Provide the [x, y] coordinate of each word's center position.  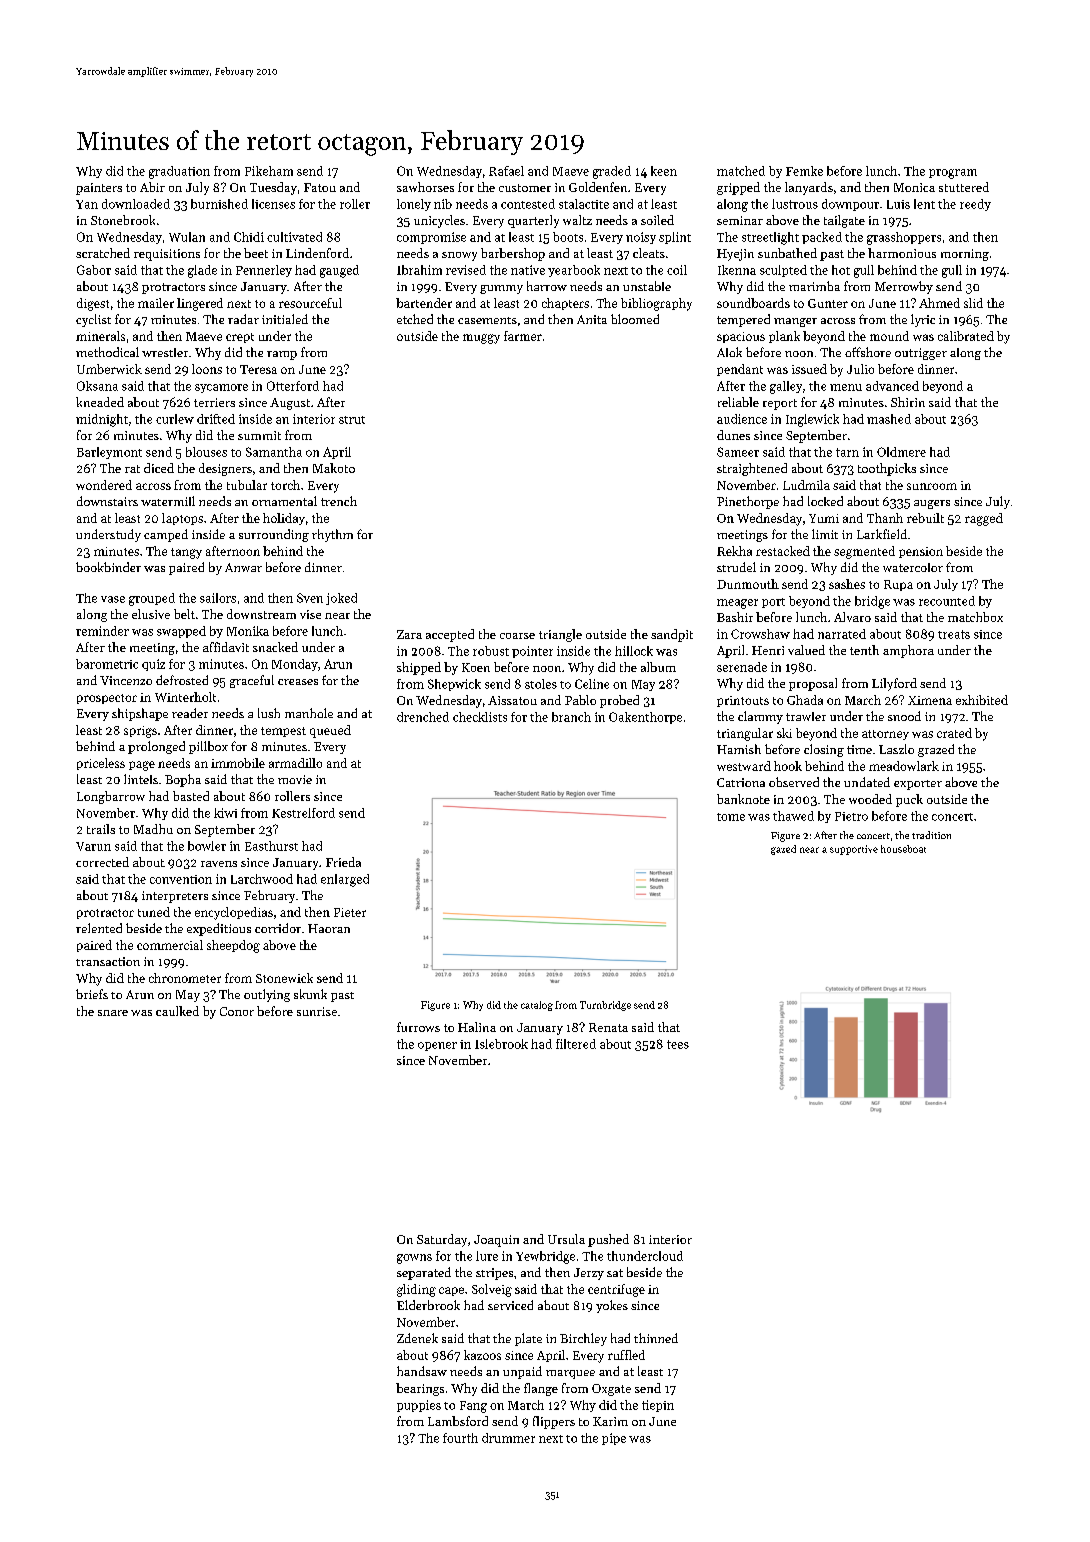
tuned [154, 912]
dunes [733, 435]
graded [612, 172]
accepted [450, 635]
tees [678, 1044]
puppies [419, 1406]
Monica [914, 187]
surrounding [274, 535]
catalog [537, 1006]
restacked [783, 551]
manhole [309, 713]
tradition [931, 835]
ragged [984, 519]
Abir [152, 187]
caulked [177, 1011]
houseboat [903, 849]
